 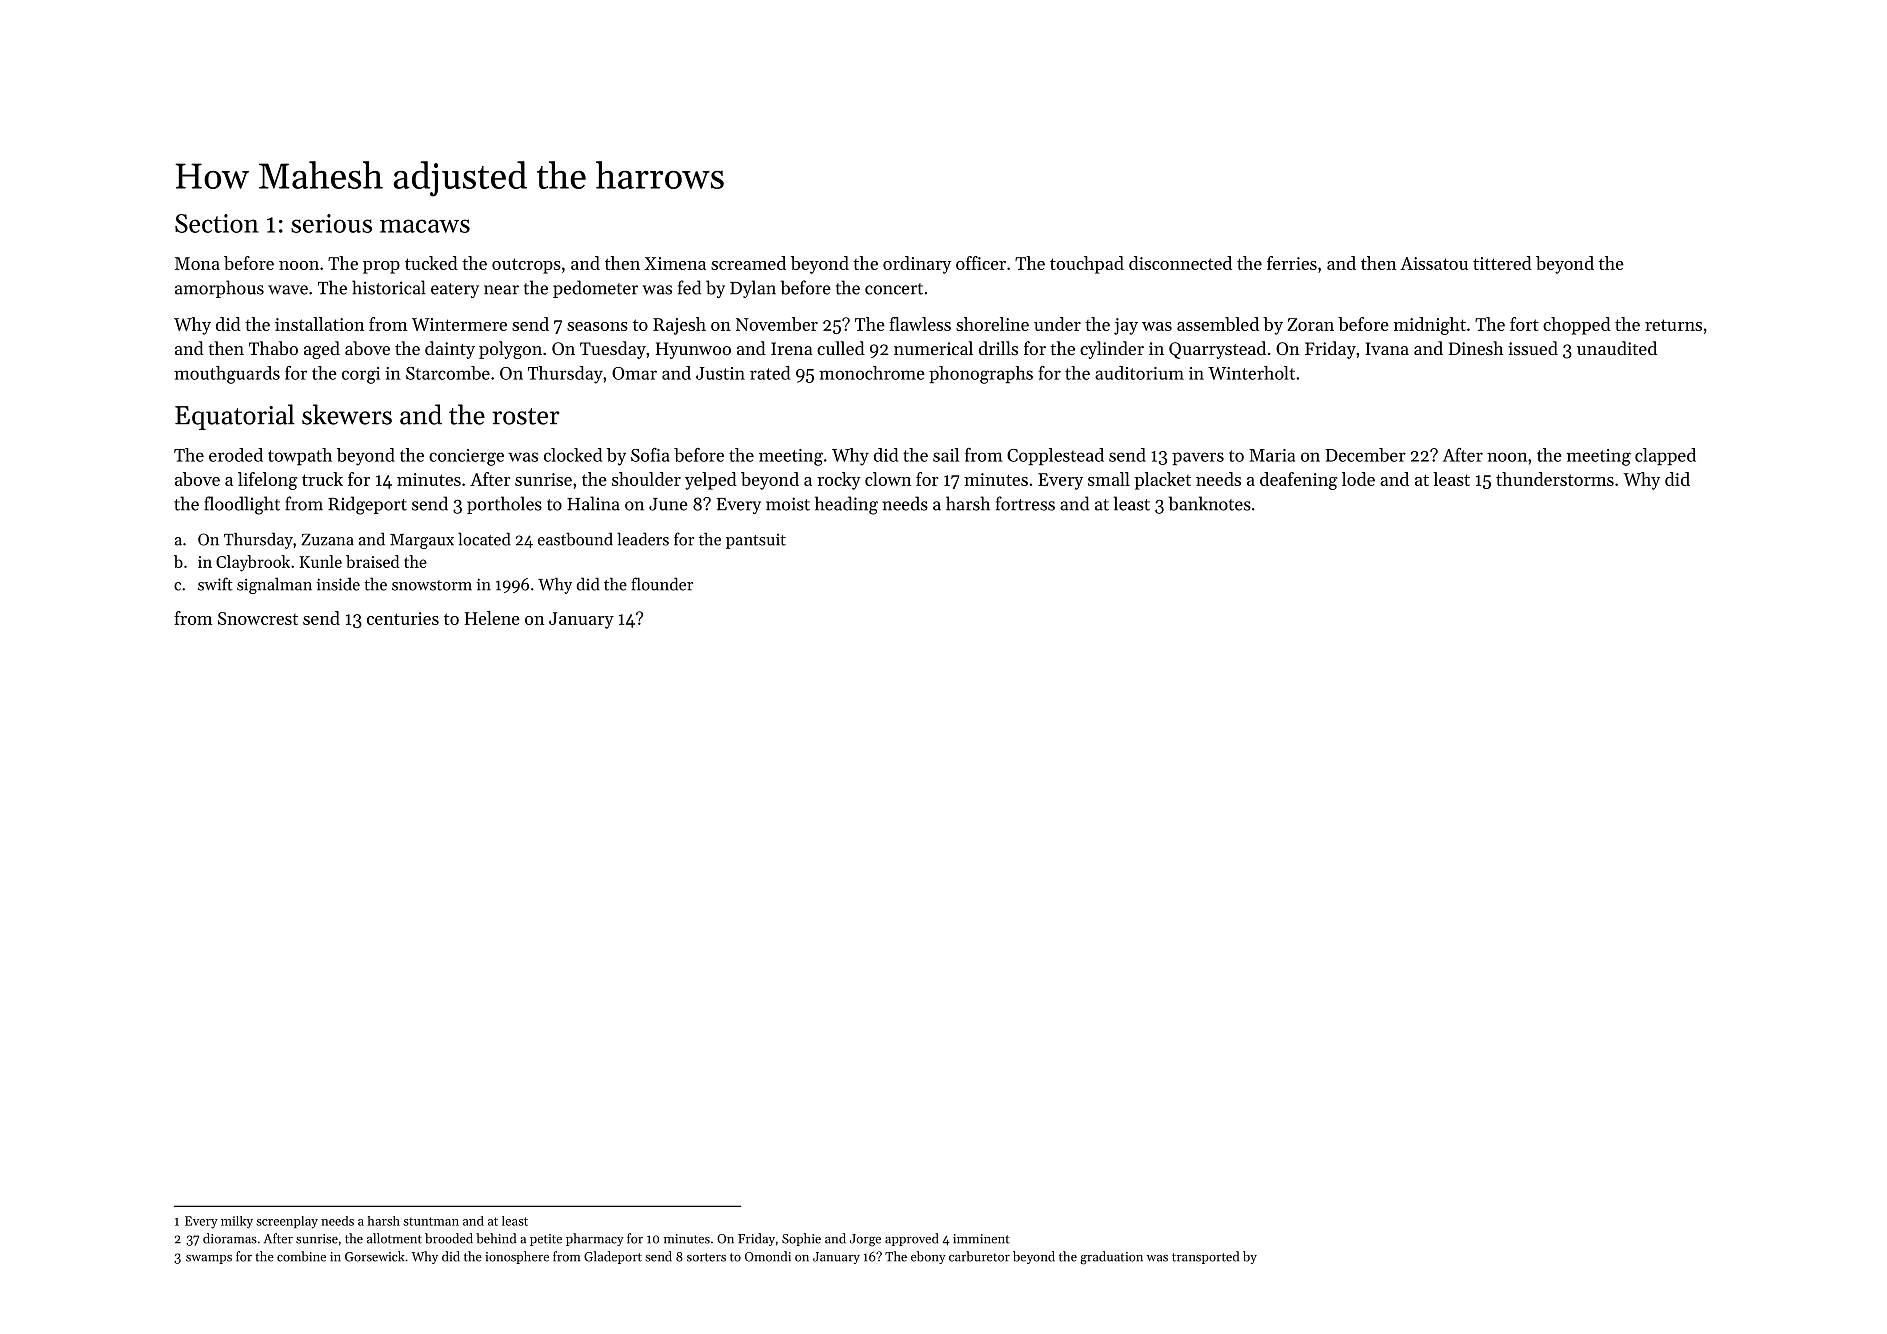 What do you see at coordinates (1205, 1257) in the image?
I see `transported` at bounding box center [1205, 1257].
